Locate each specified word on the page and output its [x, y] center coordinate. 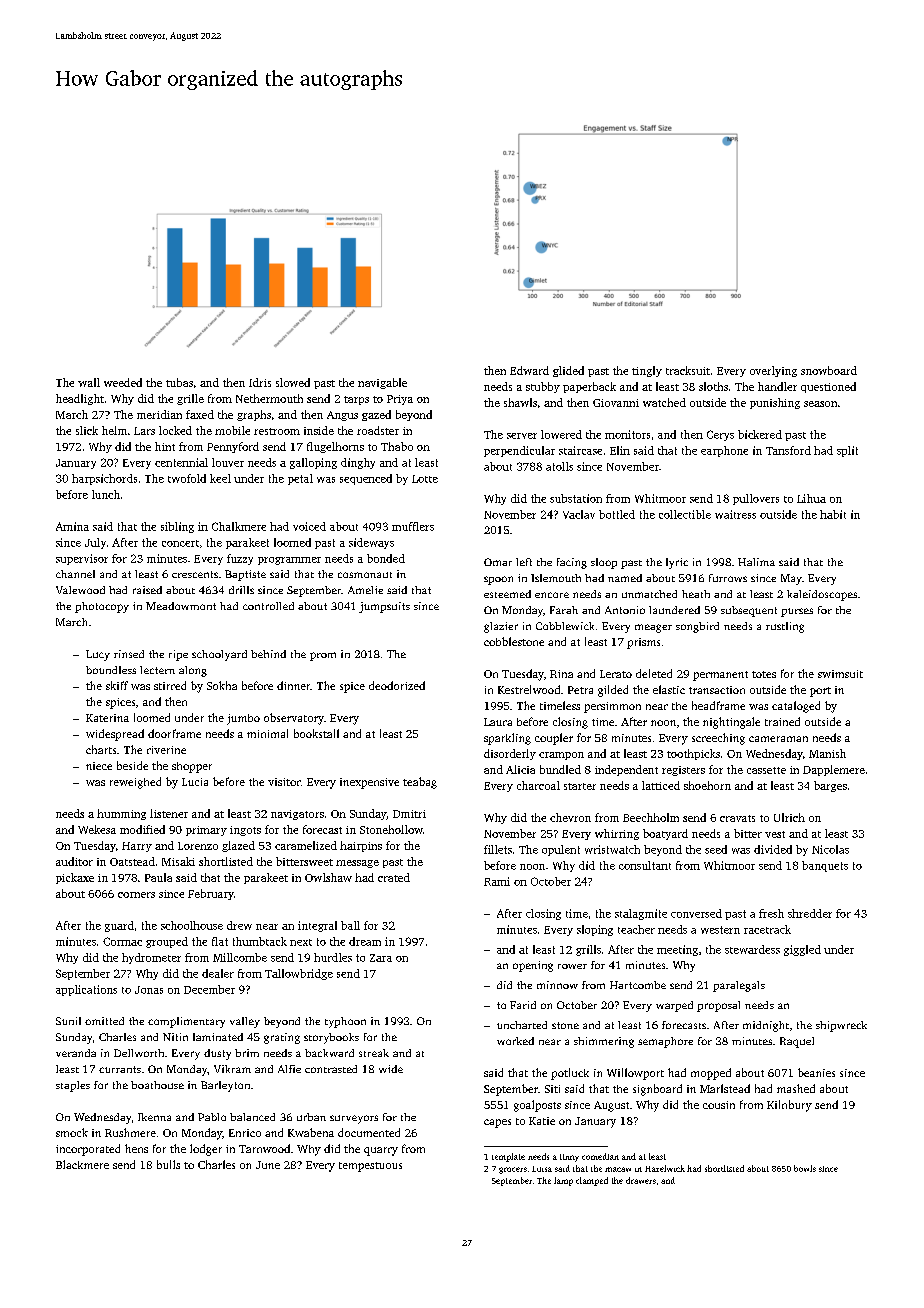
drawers [641, 1180]
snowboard [829, 370]
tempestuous [370, 1167]
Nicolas [830, 849]
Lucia [195, 782]
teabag [420, 783]
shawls [520, 402]
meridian [159, 414]
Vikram [232, 1069]
